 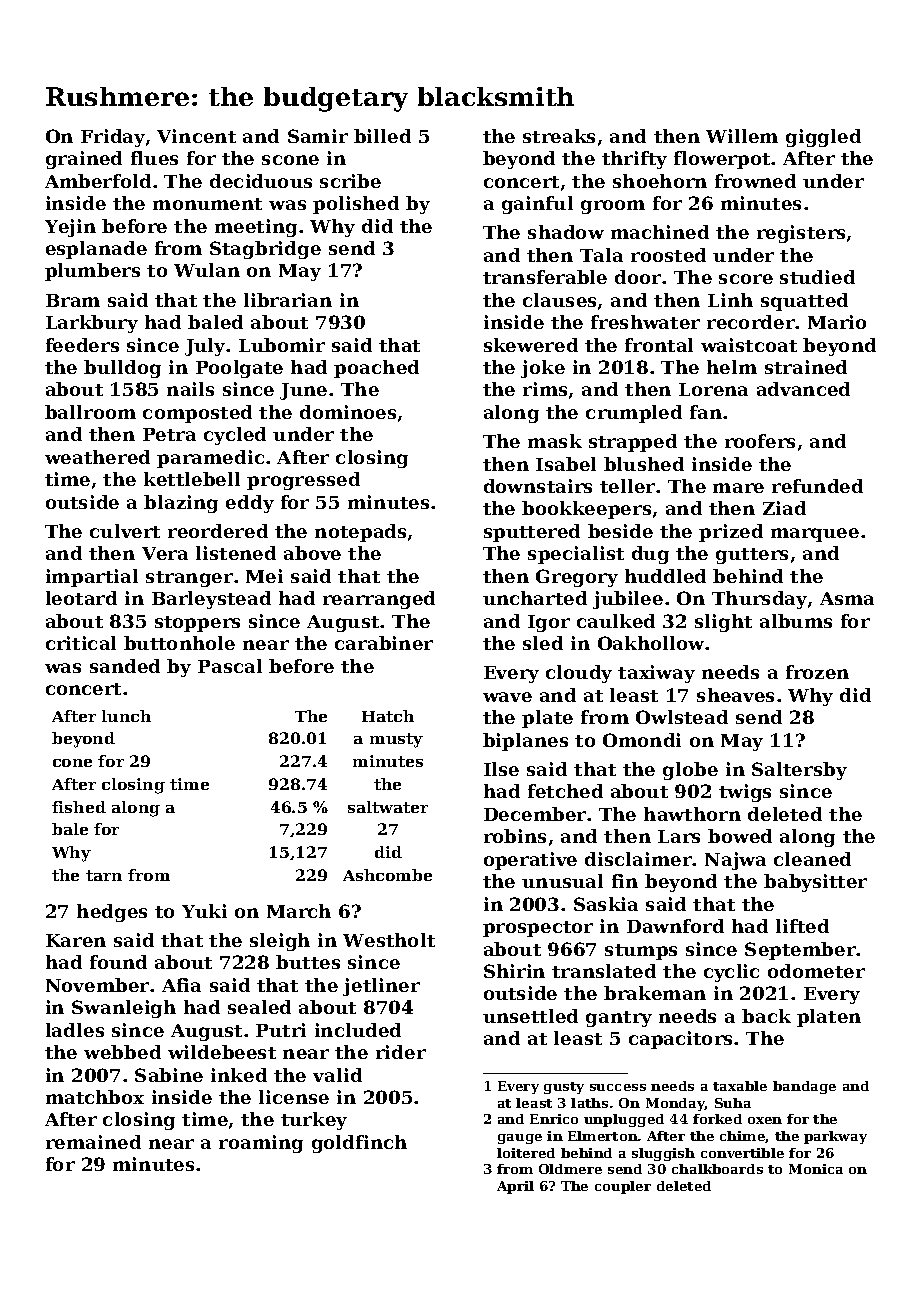 What do you see at coordinates (692, 814) in the page?
I see `hawthorn` at bounding box center [692, 814].
